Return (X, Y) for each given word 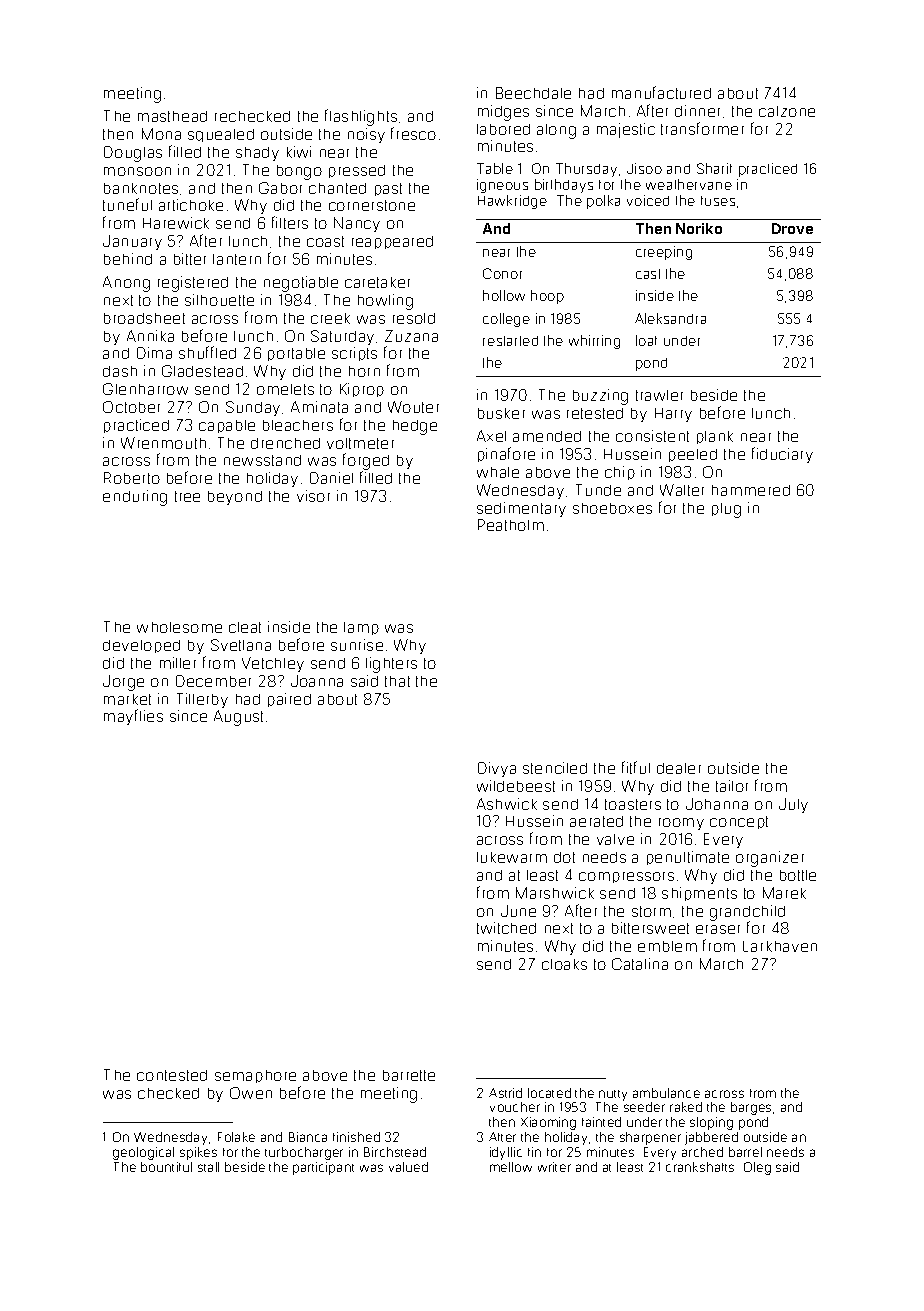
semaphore (255, 1076)
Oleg (757, 1168)
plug (726, 510)
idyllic (506, 1153)
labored (503, 129)
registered (193, 284)
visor (313, 496)
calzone (787, 111)
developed (141, 646)
